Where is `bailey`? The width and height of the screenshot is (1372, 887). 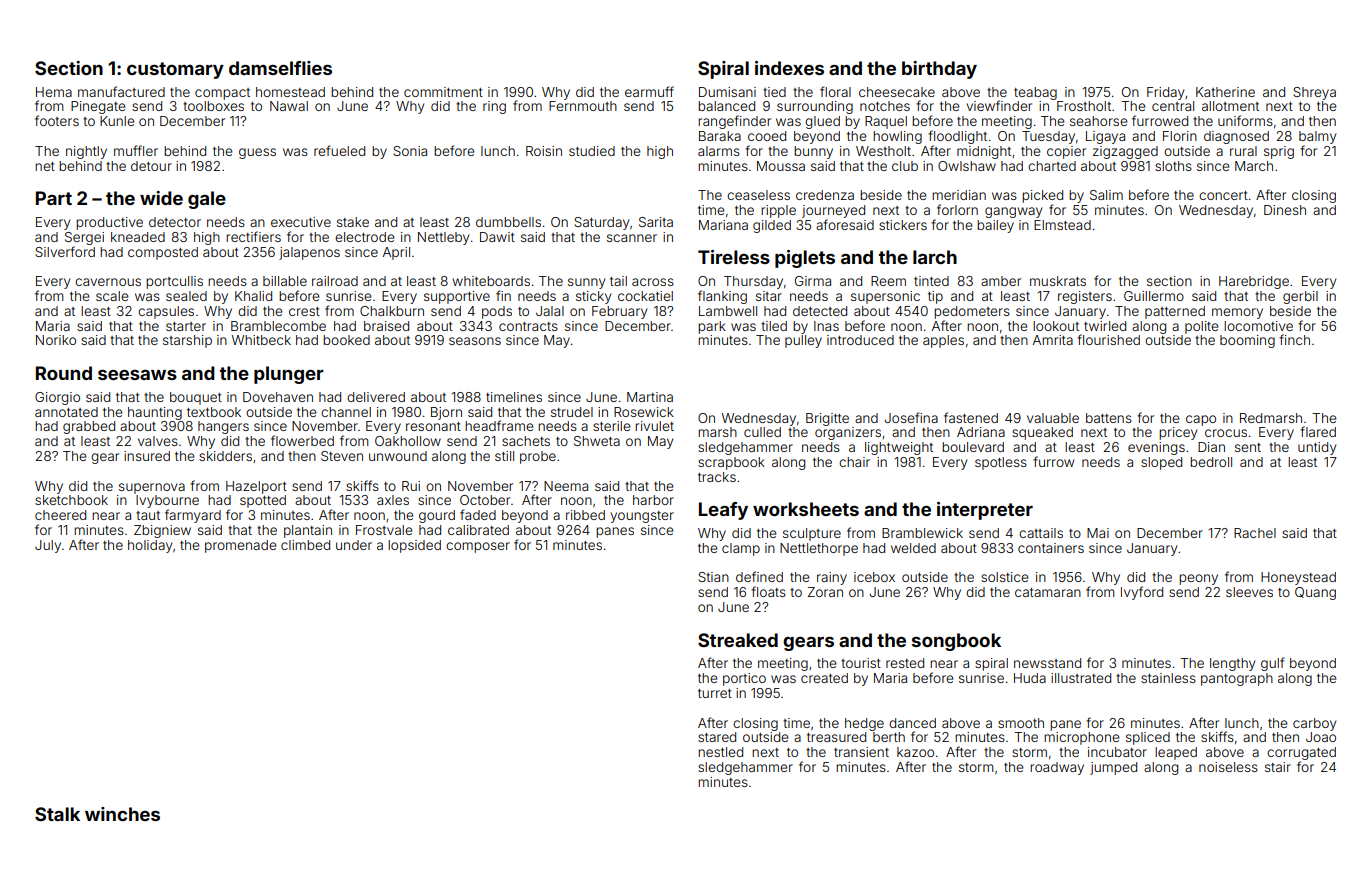 bailey is located at coordinates (995, 226).
